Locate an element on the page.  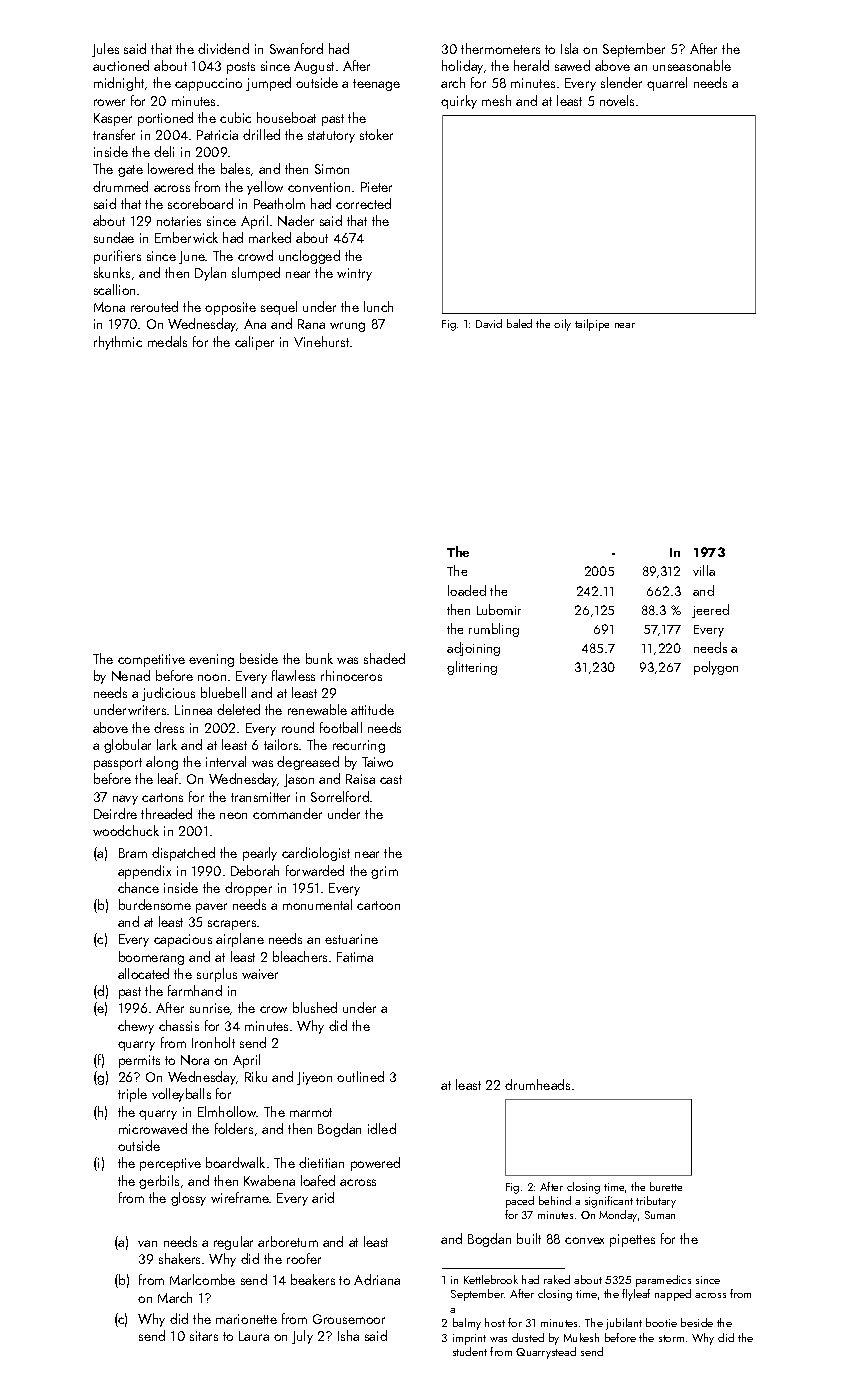
Kwabena is located at coordinates (269, 1180).
